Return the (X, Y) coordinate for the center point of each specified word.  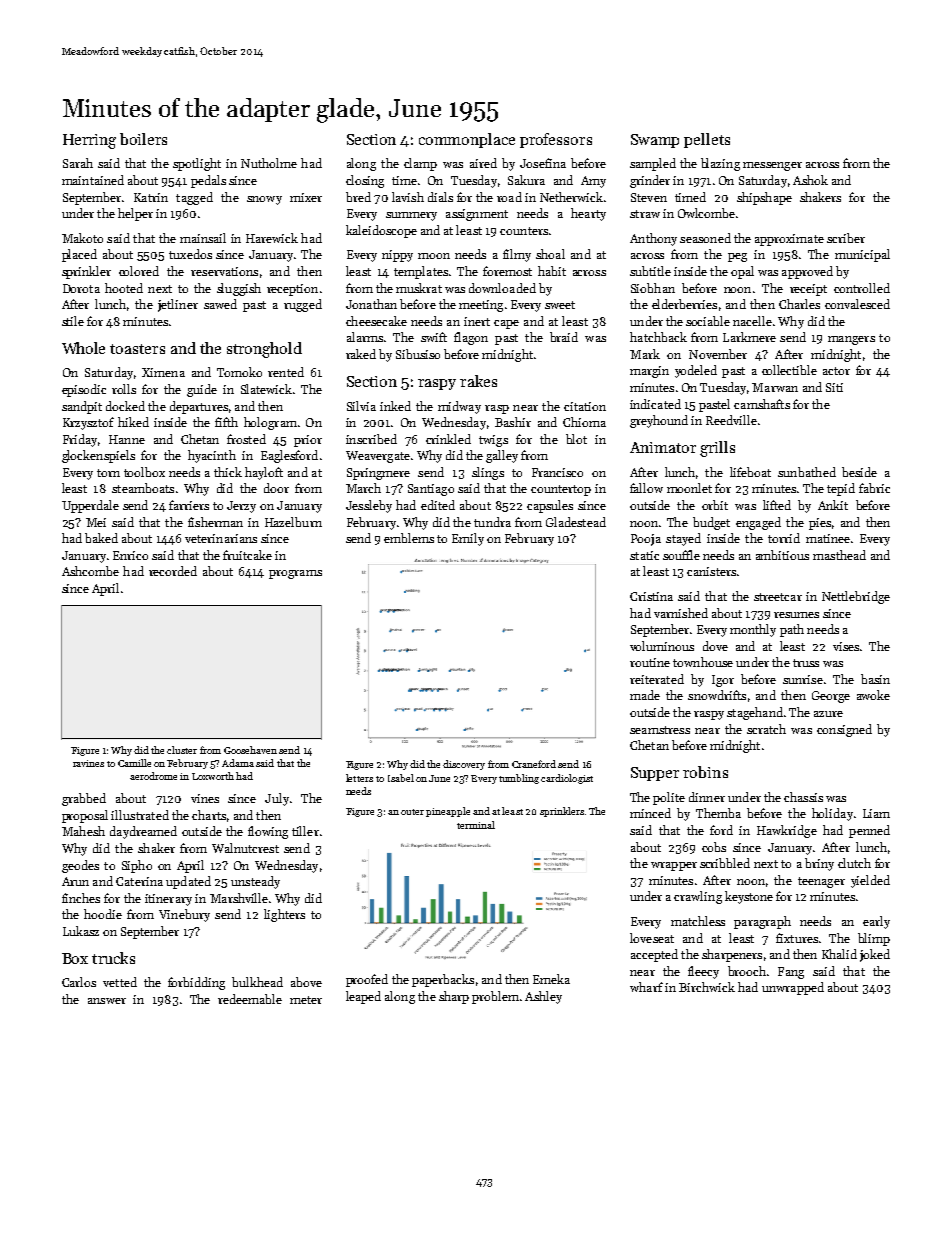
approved (807, 272)
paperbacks (443, 980)
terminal (476, 825)
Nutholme (269, 163)
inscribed (371, 439)
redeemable (250, 999)
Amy (593, 182)
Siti (834, 387)
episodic (84, 390)
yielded (870, 881)
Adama (238, 763)
